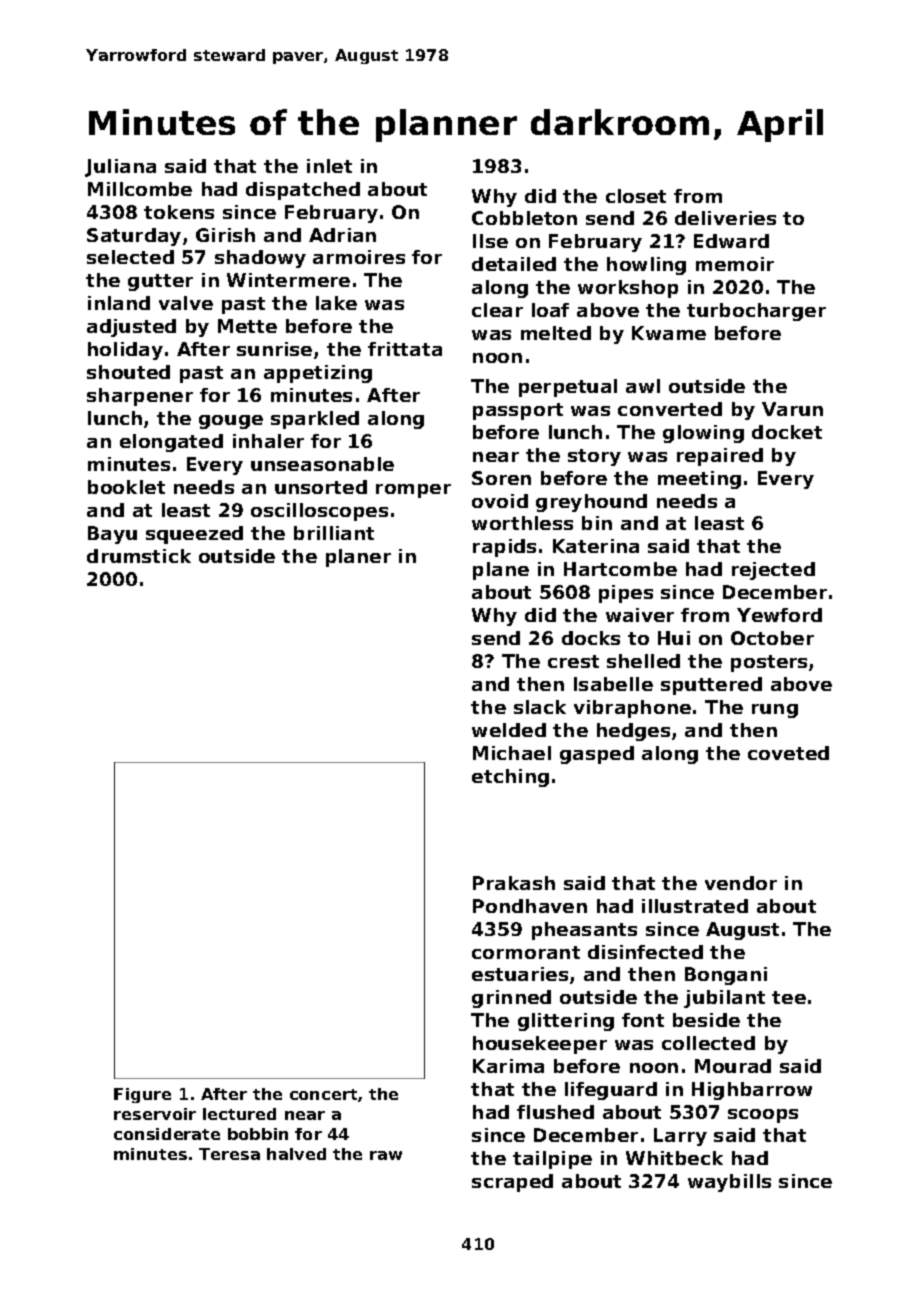  Describe the element at coordinates (504, 548) in the screenshot. I see `rapids` at that location.
